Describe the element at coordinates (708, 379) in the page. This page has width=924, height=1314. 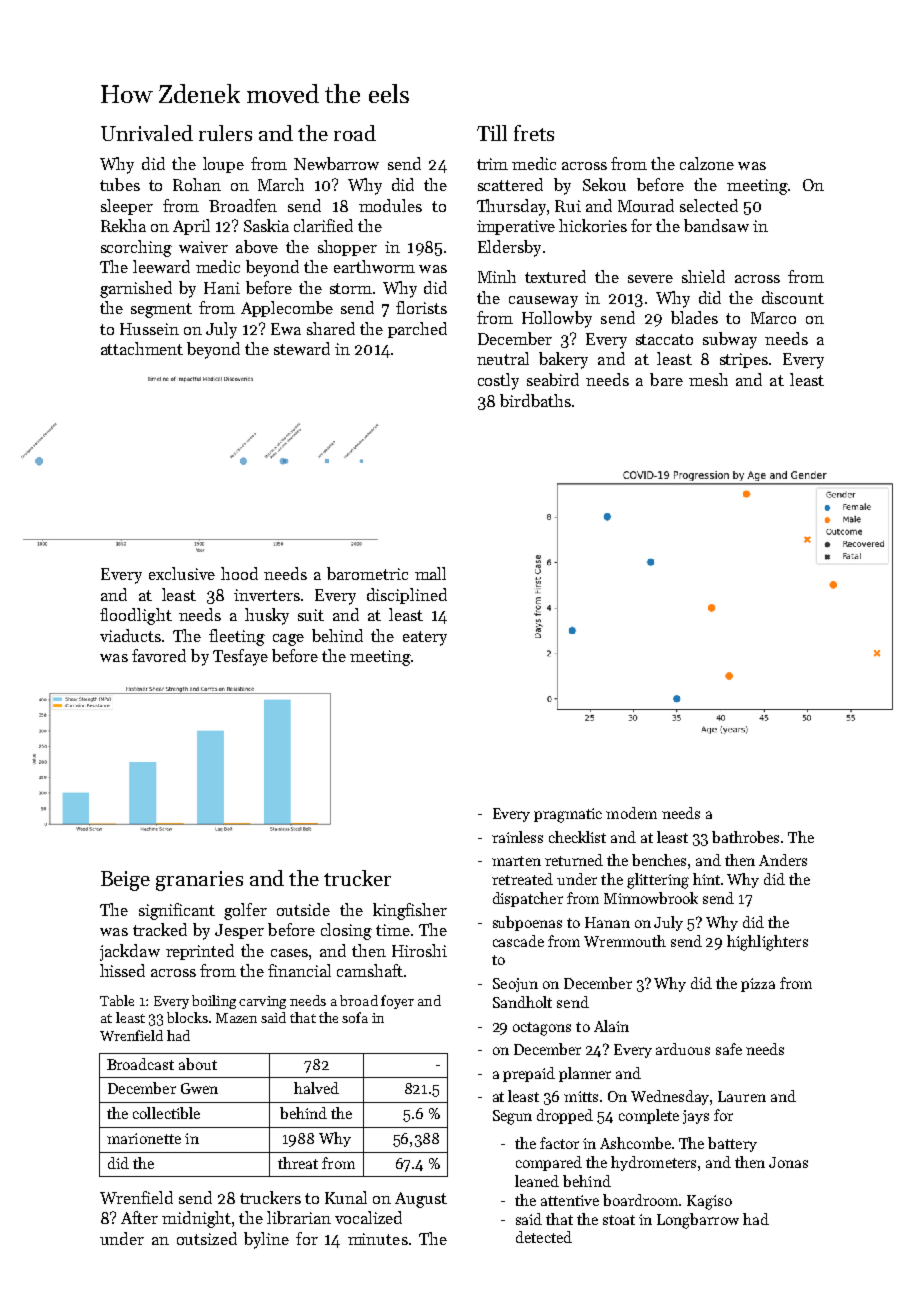
I see `mesh` at that location.
